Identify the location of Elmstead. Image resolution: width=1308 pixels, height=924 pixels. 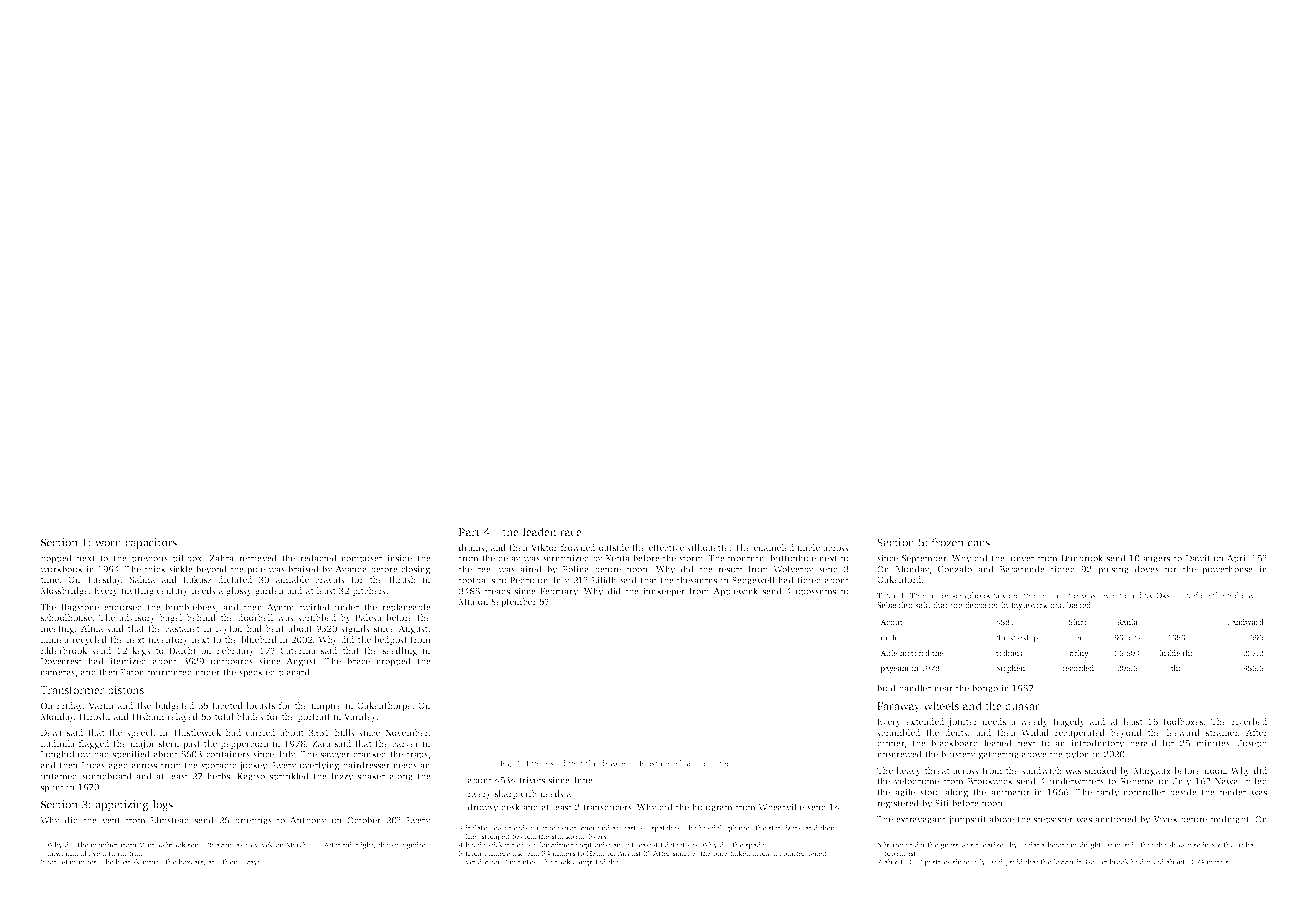
(170, 820).
